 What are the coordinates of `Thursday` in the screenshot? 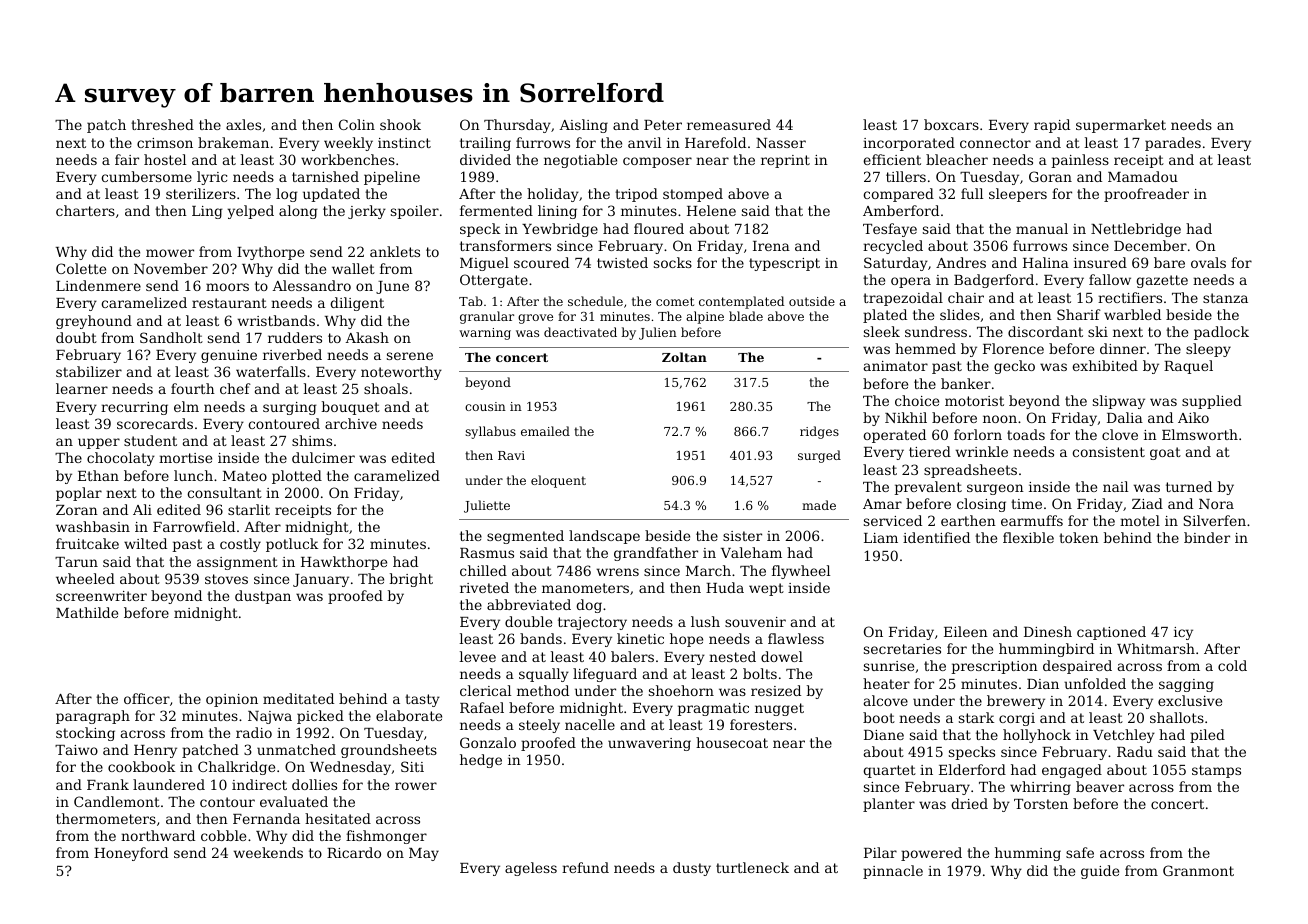 It's located at (517, 126).
